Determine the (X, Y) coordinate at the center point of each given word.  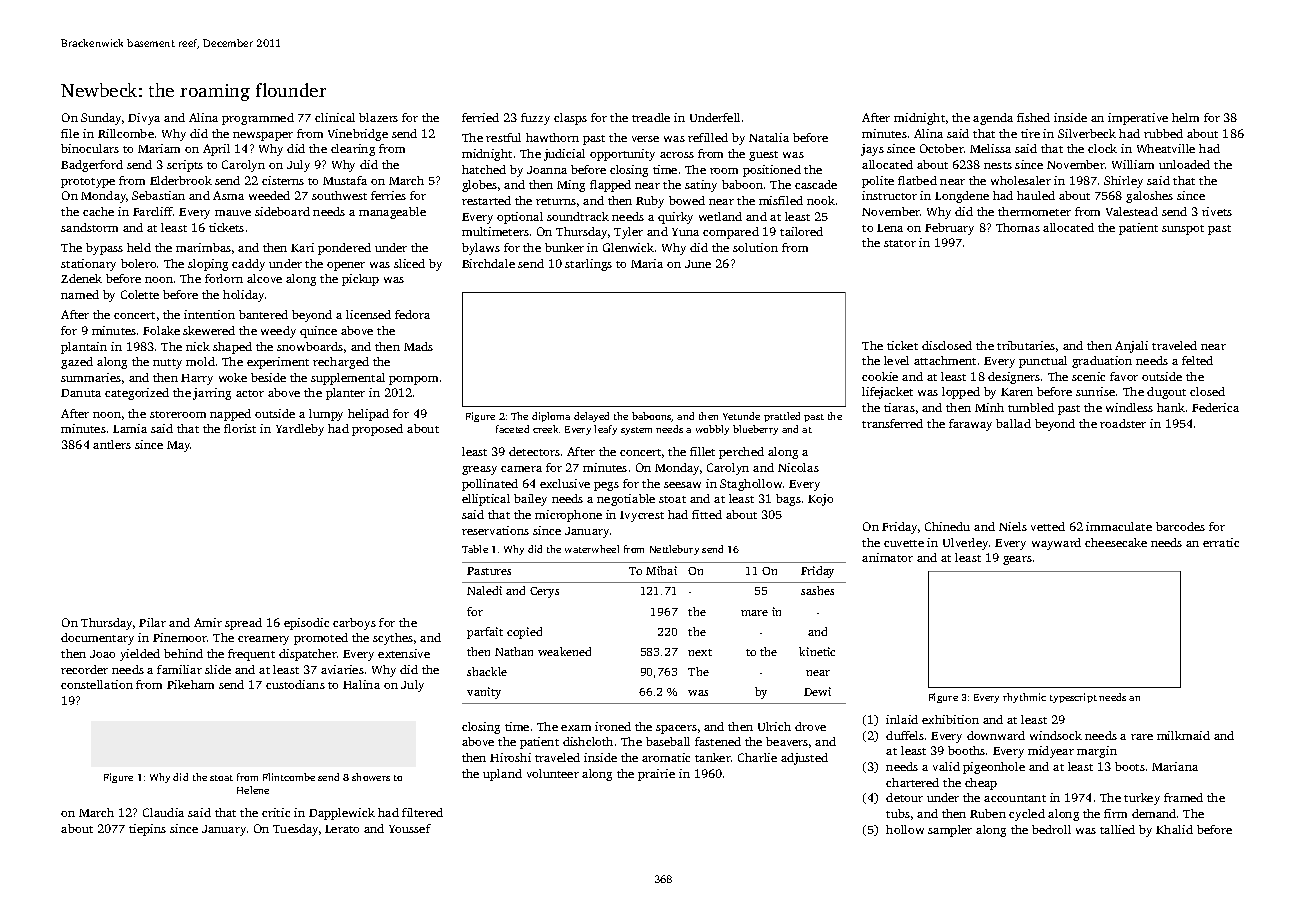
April (216, 150)
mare (754, 613)
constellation (97, 684)
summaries (91, 377)
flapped (610, 186)
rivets (1217, 211)
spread (243, 624)
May (179, 446)
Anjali (1131, 347)
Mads (418, 346)
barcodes (1180, 526)
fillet (702, 451)
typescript (1073, 698)
